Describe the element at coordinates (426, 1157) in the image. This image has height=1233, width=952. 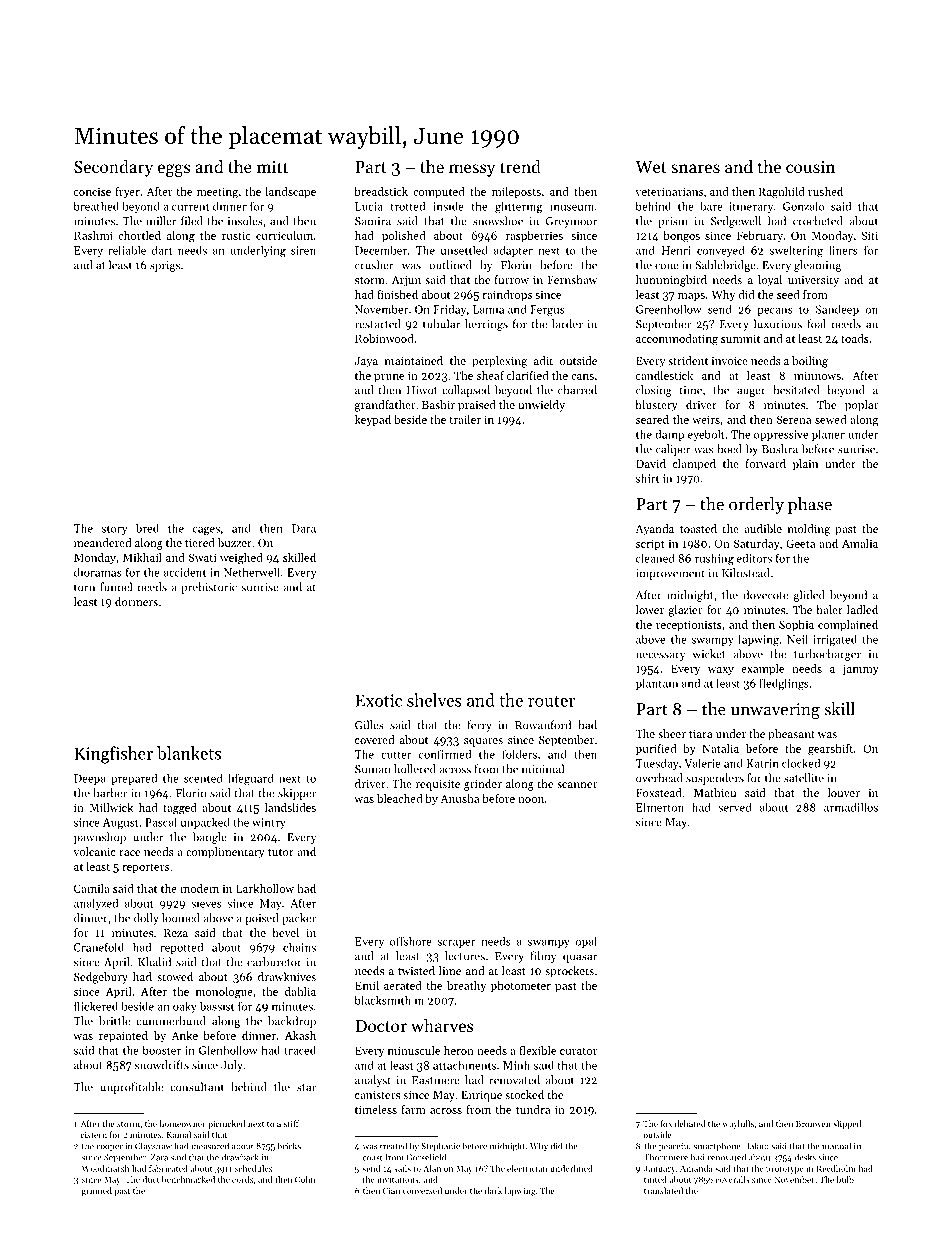
I see `Gorsefield` at that location.
